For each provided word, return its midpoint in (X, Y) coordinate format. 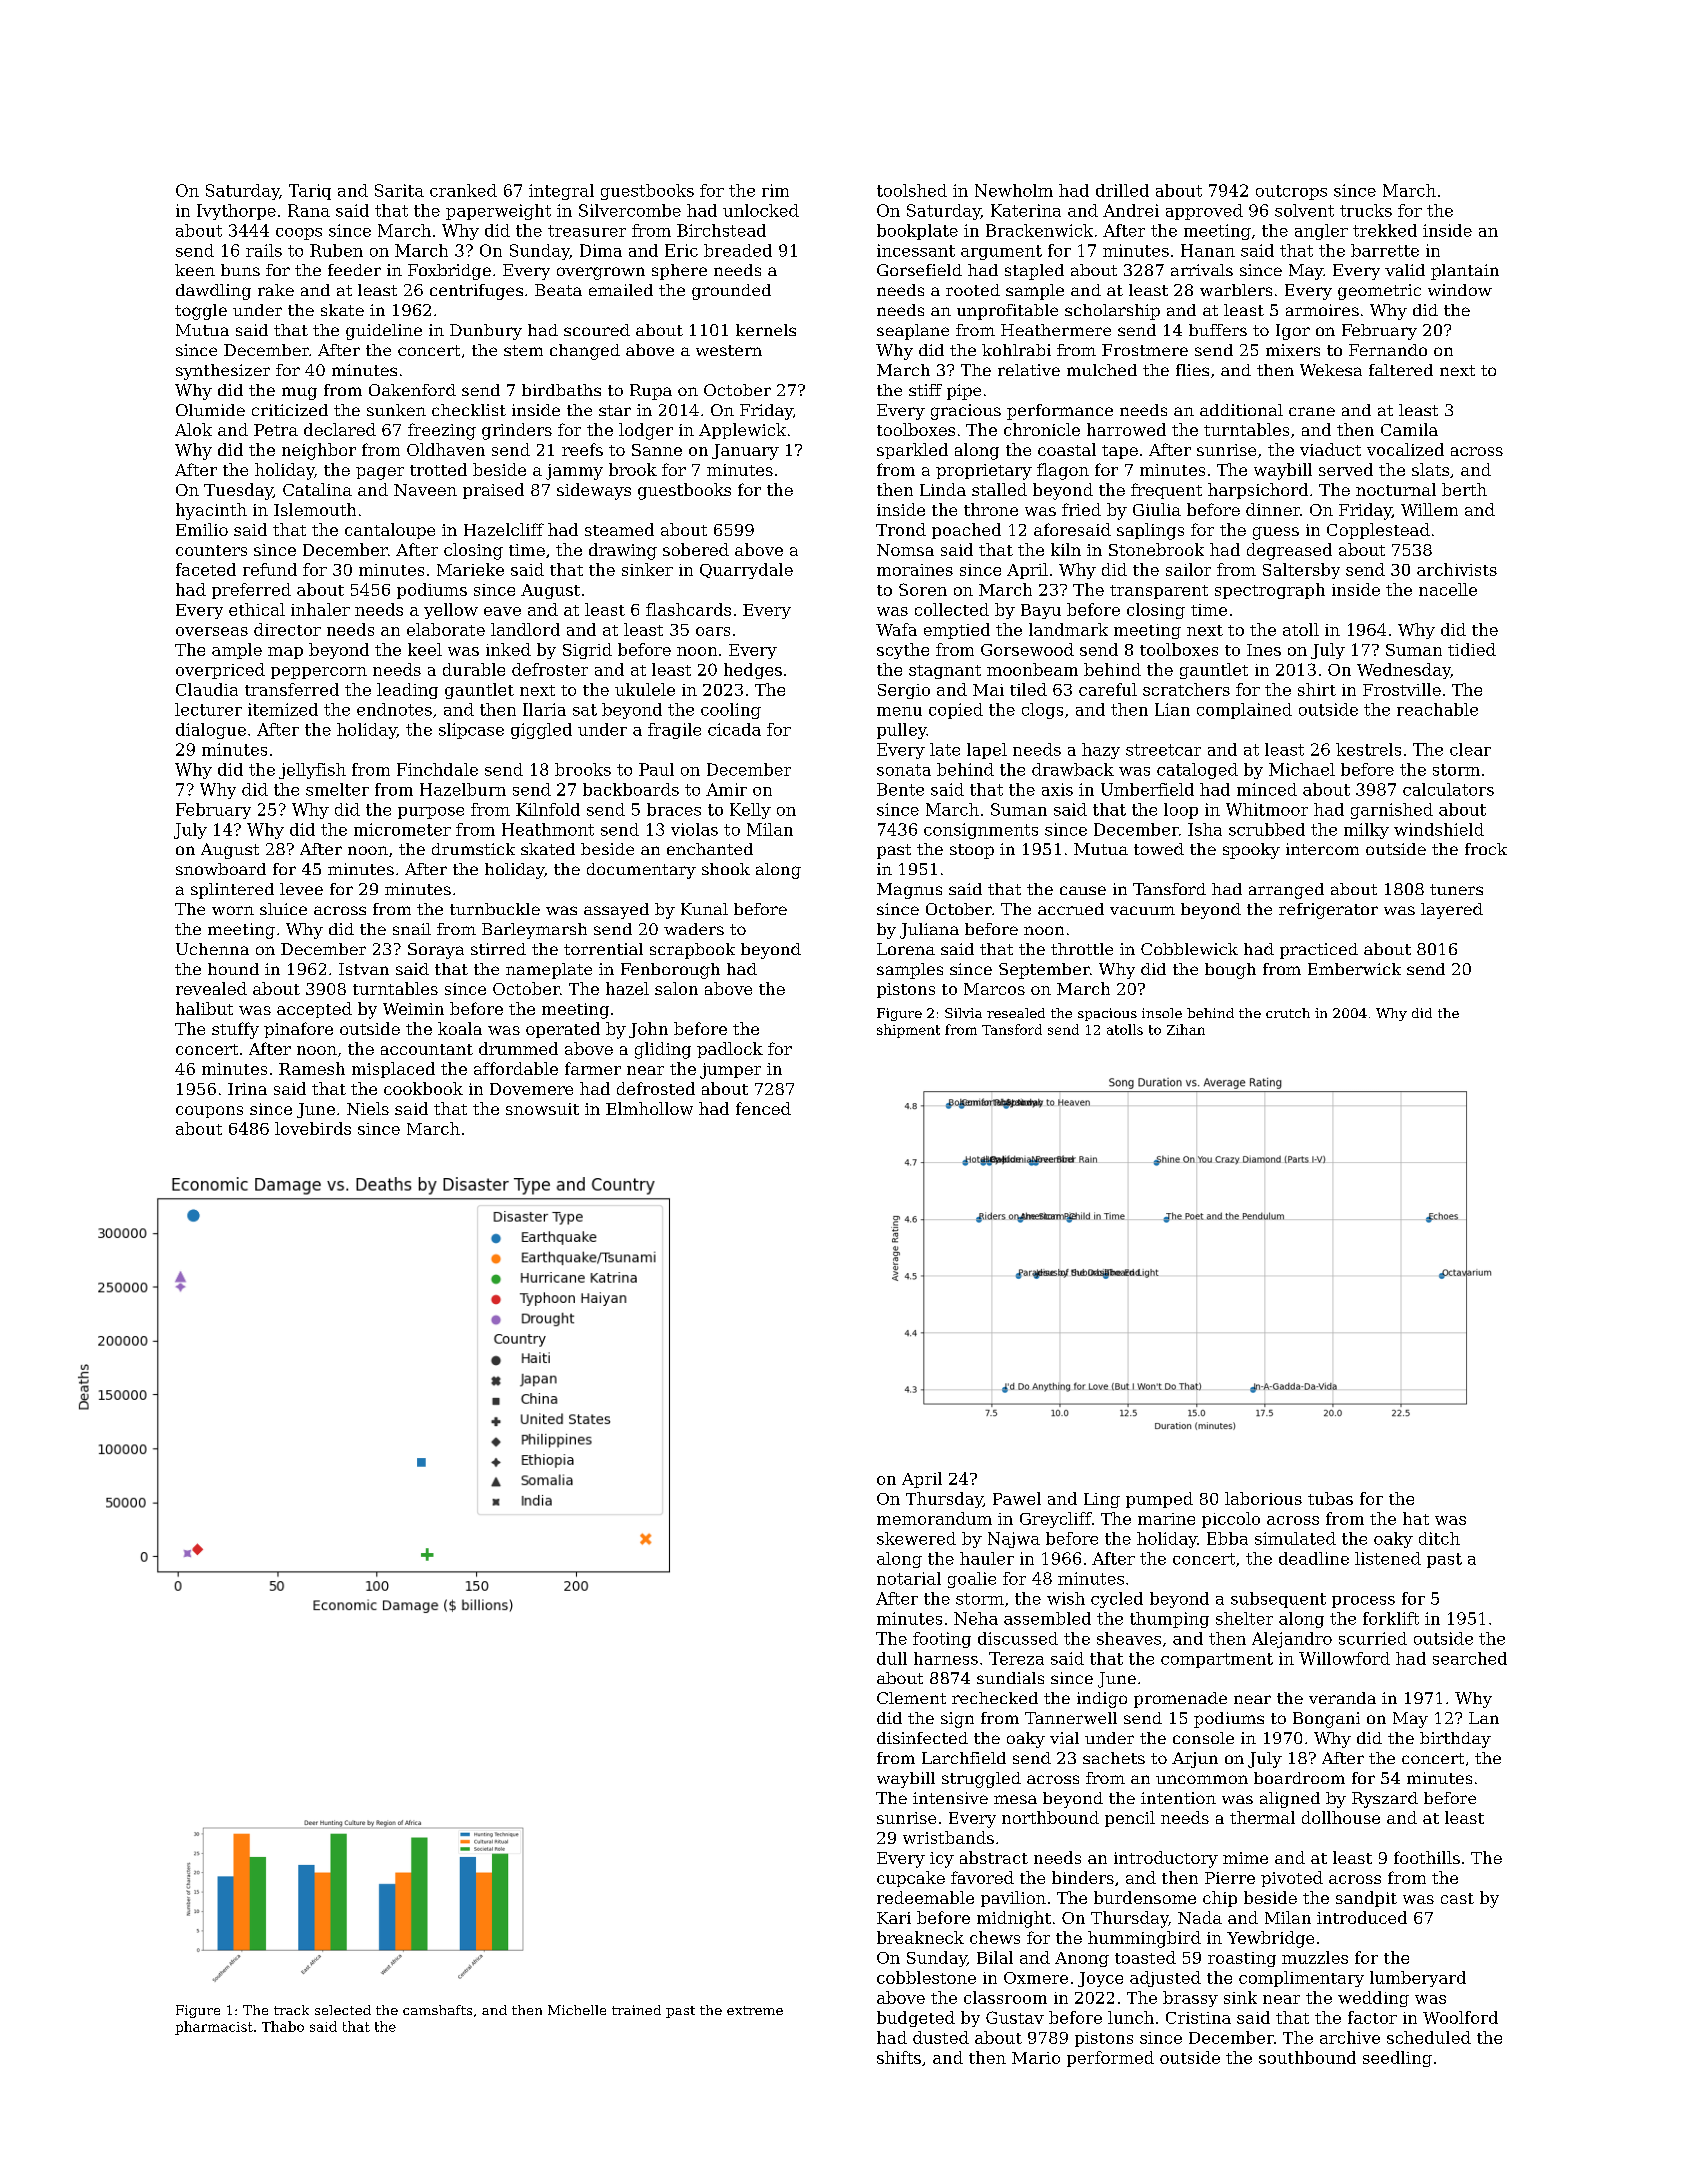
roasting (1242, 1959)
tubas (1330, 1498)
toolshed (912, 190)
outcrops (1291, 192)
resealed (1016, 1013)
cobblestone (926, 1977)
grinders (517, 431)
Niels (368, 1108)
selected (343, 2010)
